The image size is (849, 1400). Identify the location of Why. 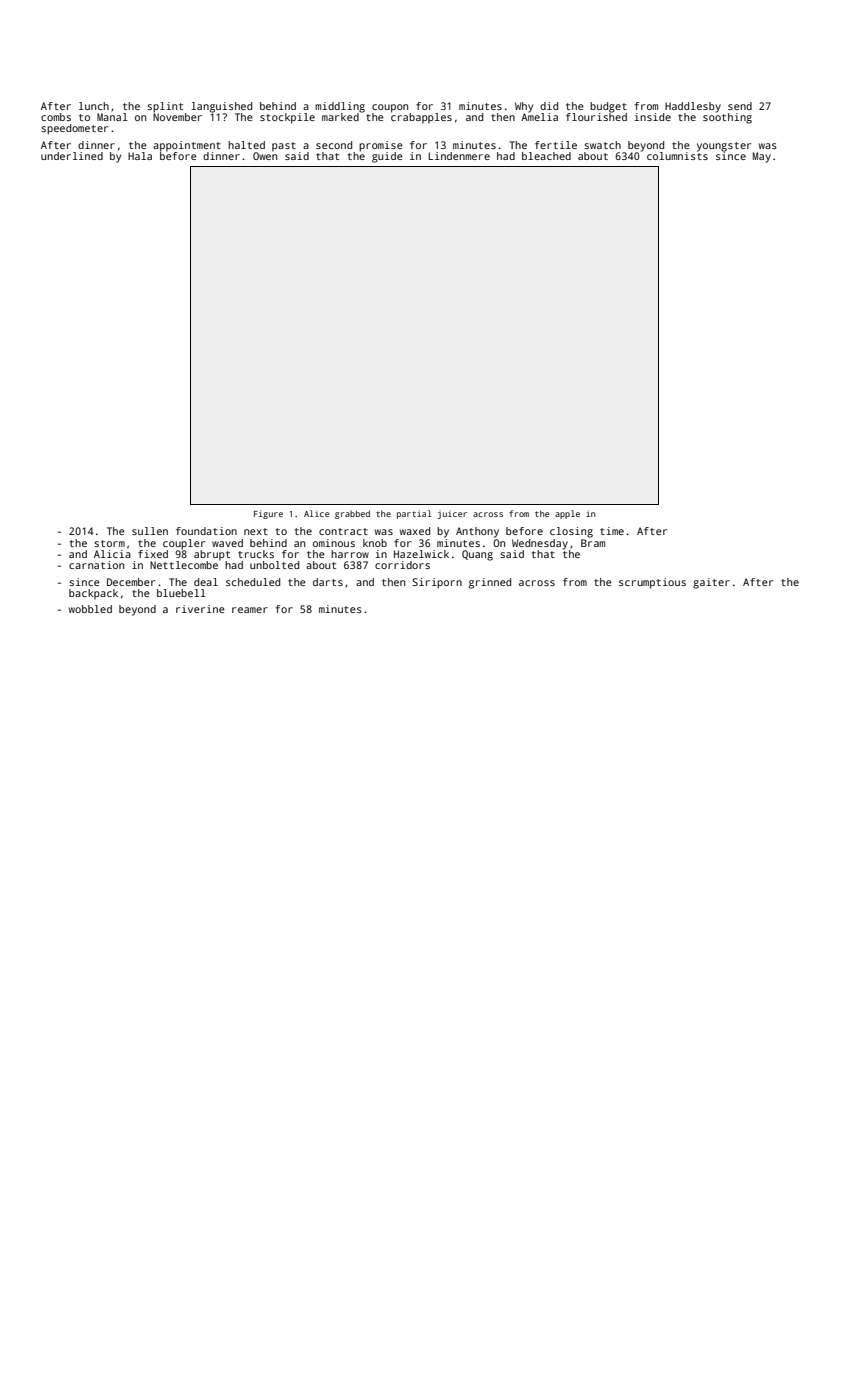
(524, 107).
